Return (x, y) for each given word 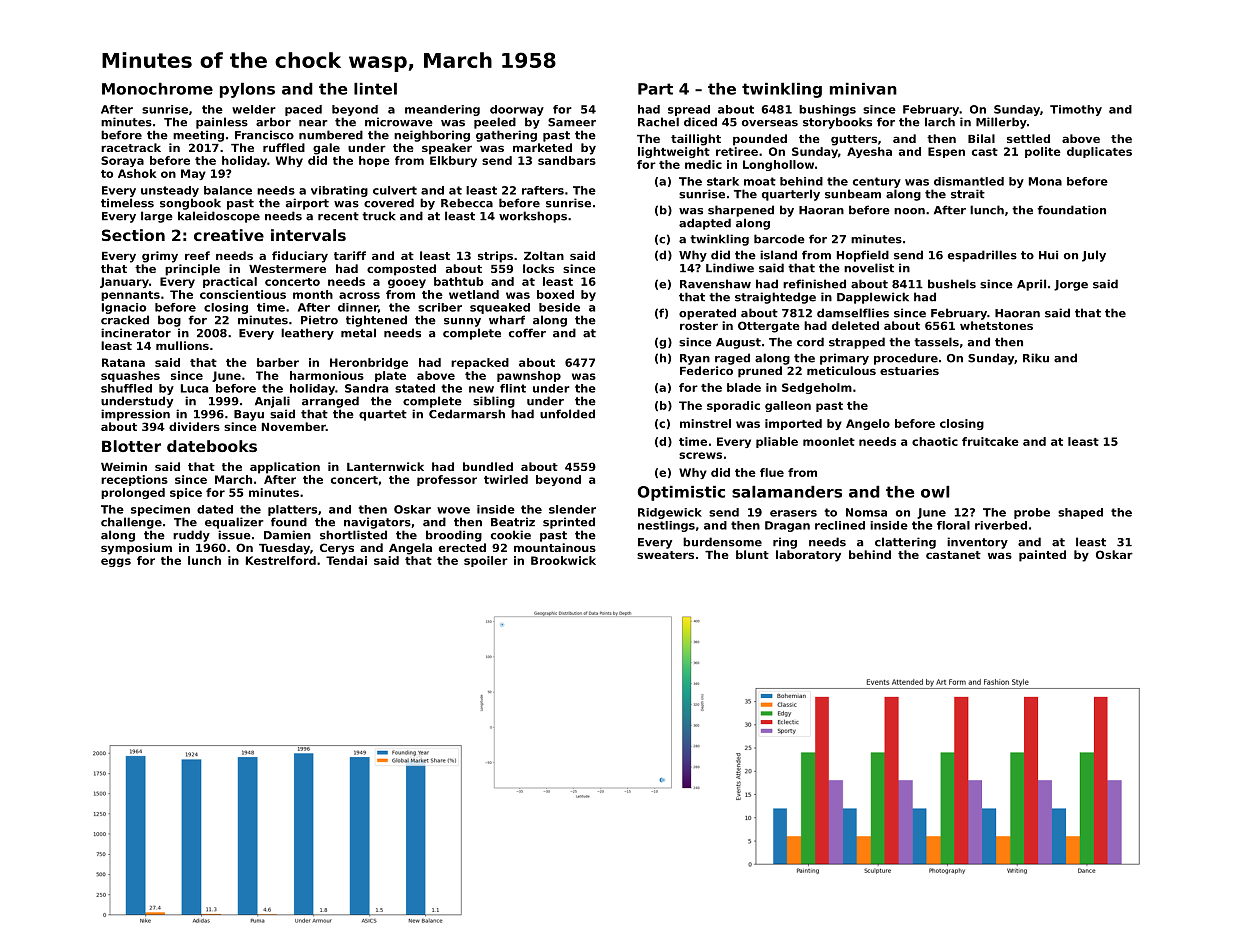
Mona (1045, 181)
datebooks (212, 446)
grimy (160, 257)
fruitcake (990, 441)
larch (940, 122)
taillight (696, 140)
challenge (131, 523)
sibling (494, 402)
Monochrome (157, 89)
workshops (533, 217)
